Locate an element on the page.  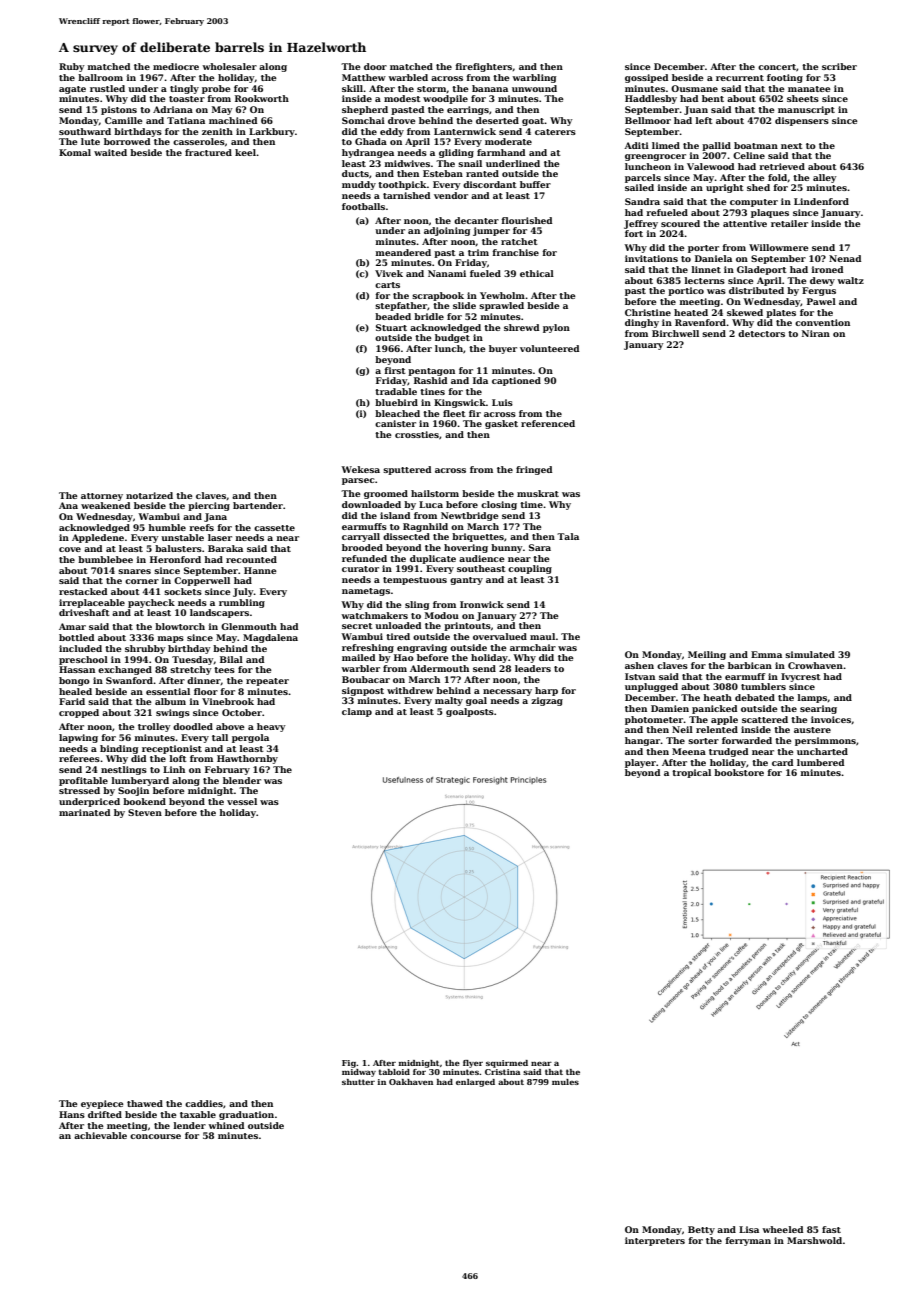
Meiling is located at coordinates (707, 655).
